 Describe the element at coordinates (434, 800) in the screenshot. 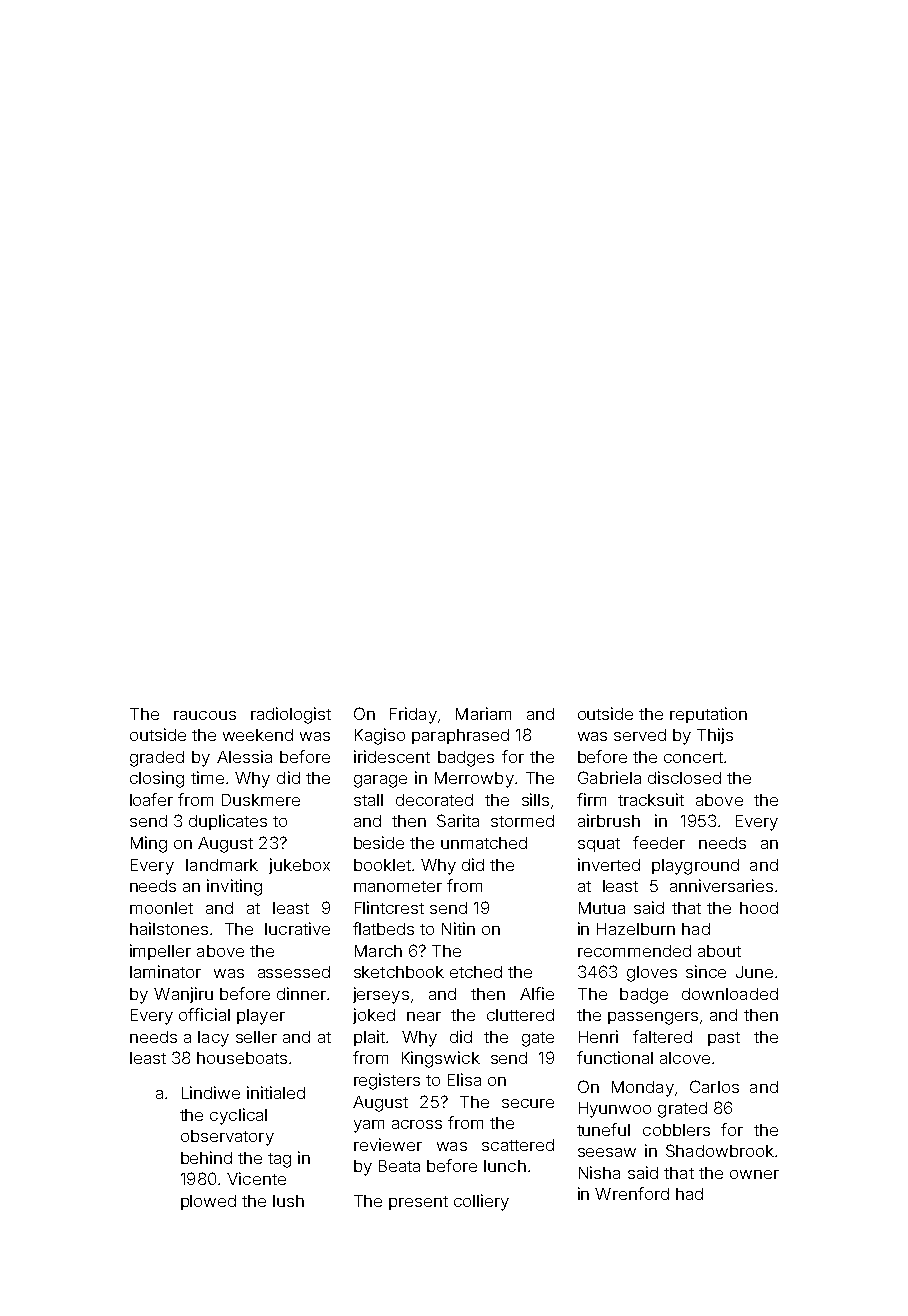

I see `decorated` at that location.
